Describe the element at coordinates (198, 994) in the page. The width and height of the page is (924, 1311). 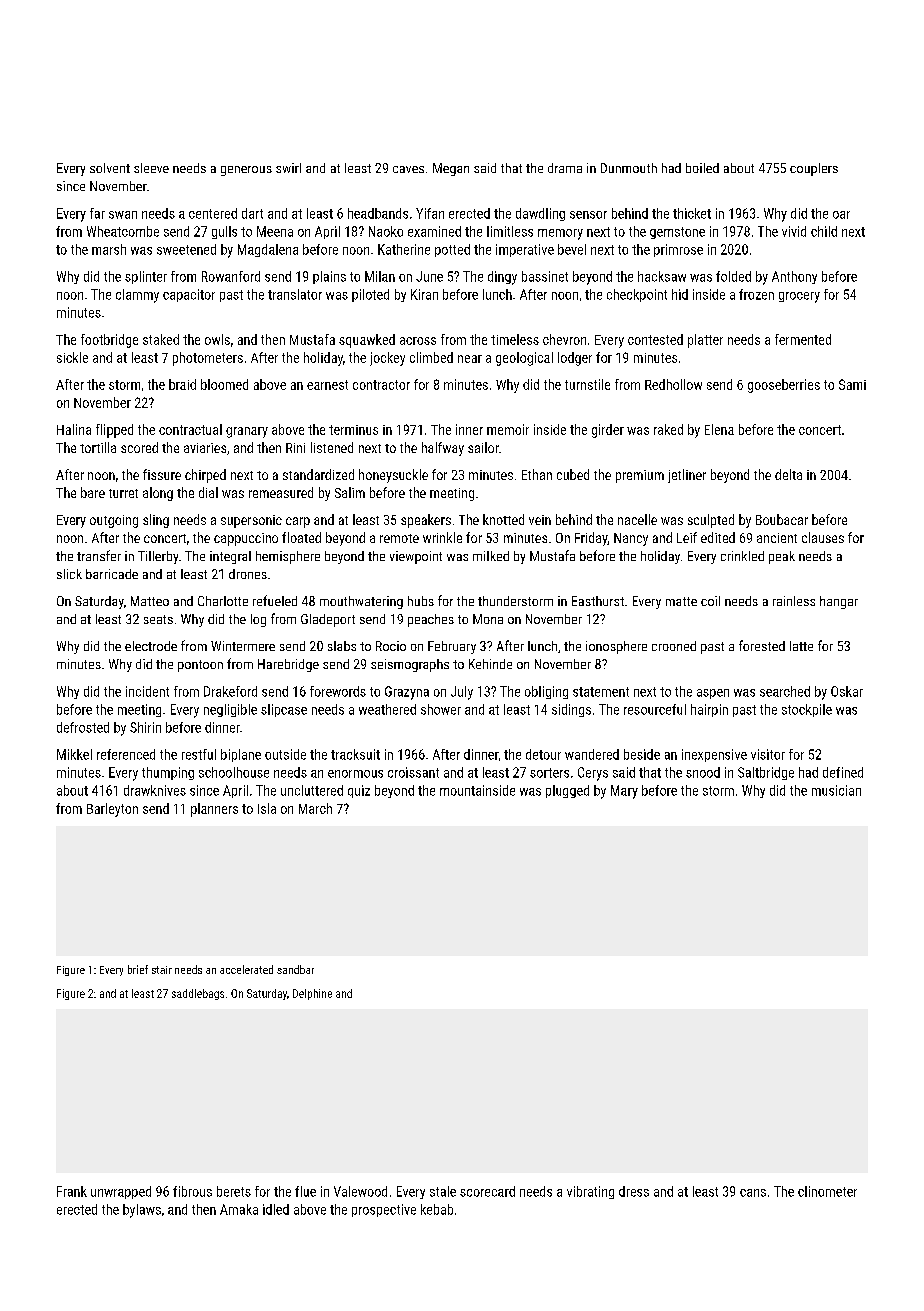
I see `saddlebags` at that location.
